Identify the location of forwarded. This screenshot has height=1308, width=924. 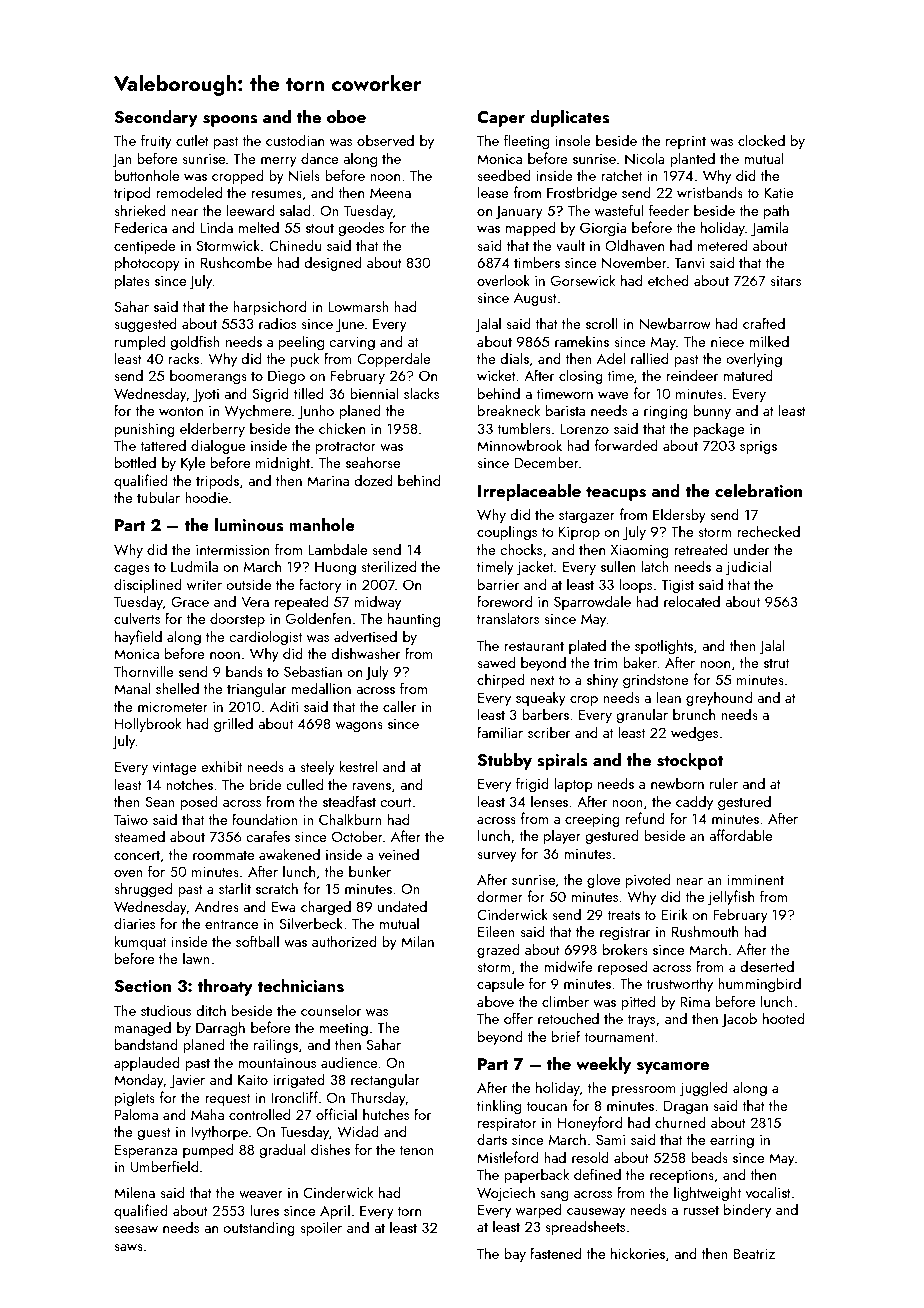
(626, 445).
